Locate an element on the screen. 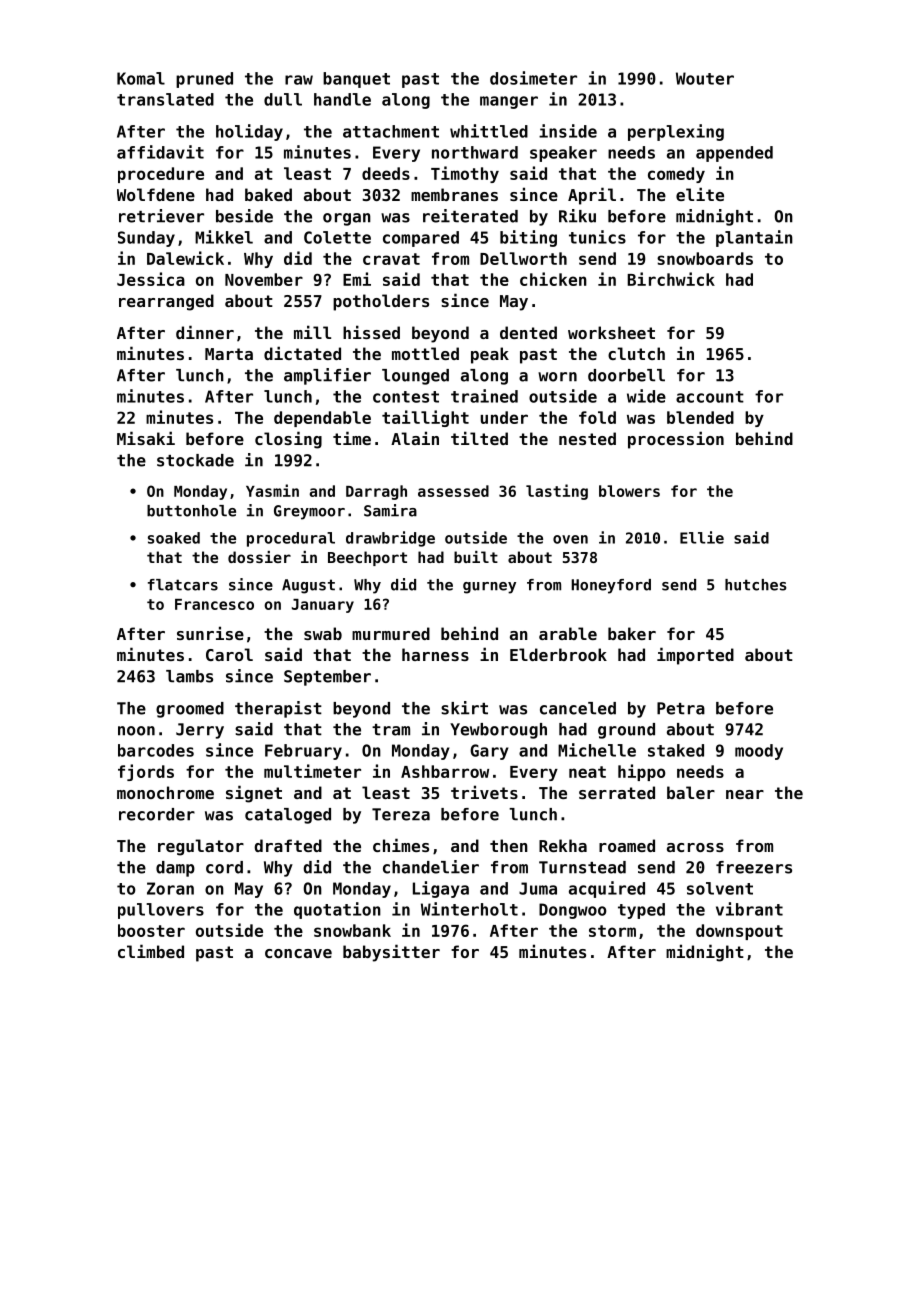 The image size is (924, 1308). climbed is located at coordinates (151, 951).
